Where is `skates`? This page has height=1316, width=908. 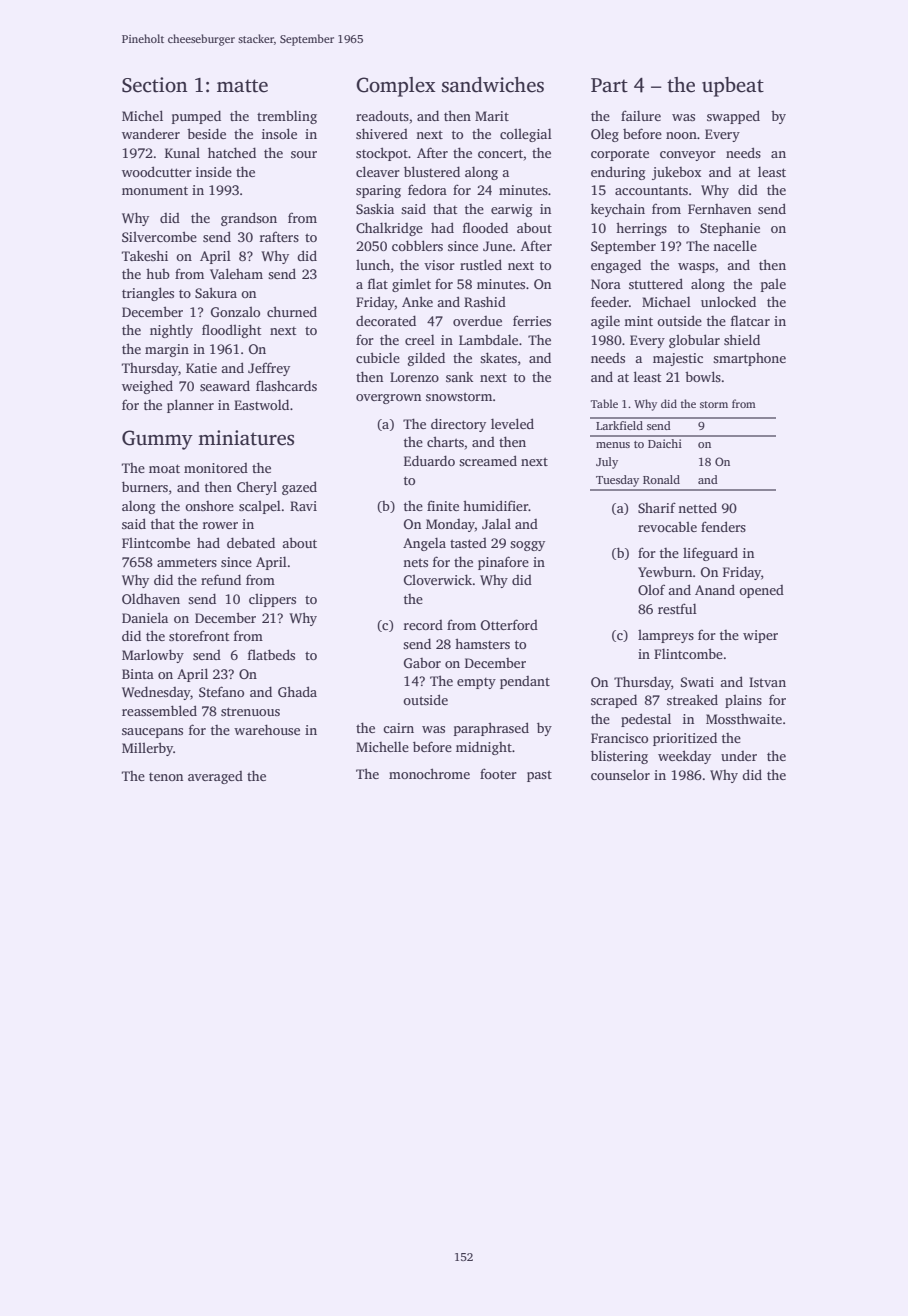
skates is located at coordinates (498, 357).
